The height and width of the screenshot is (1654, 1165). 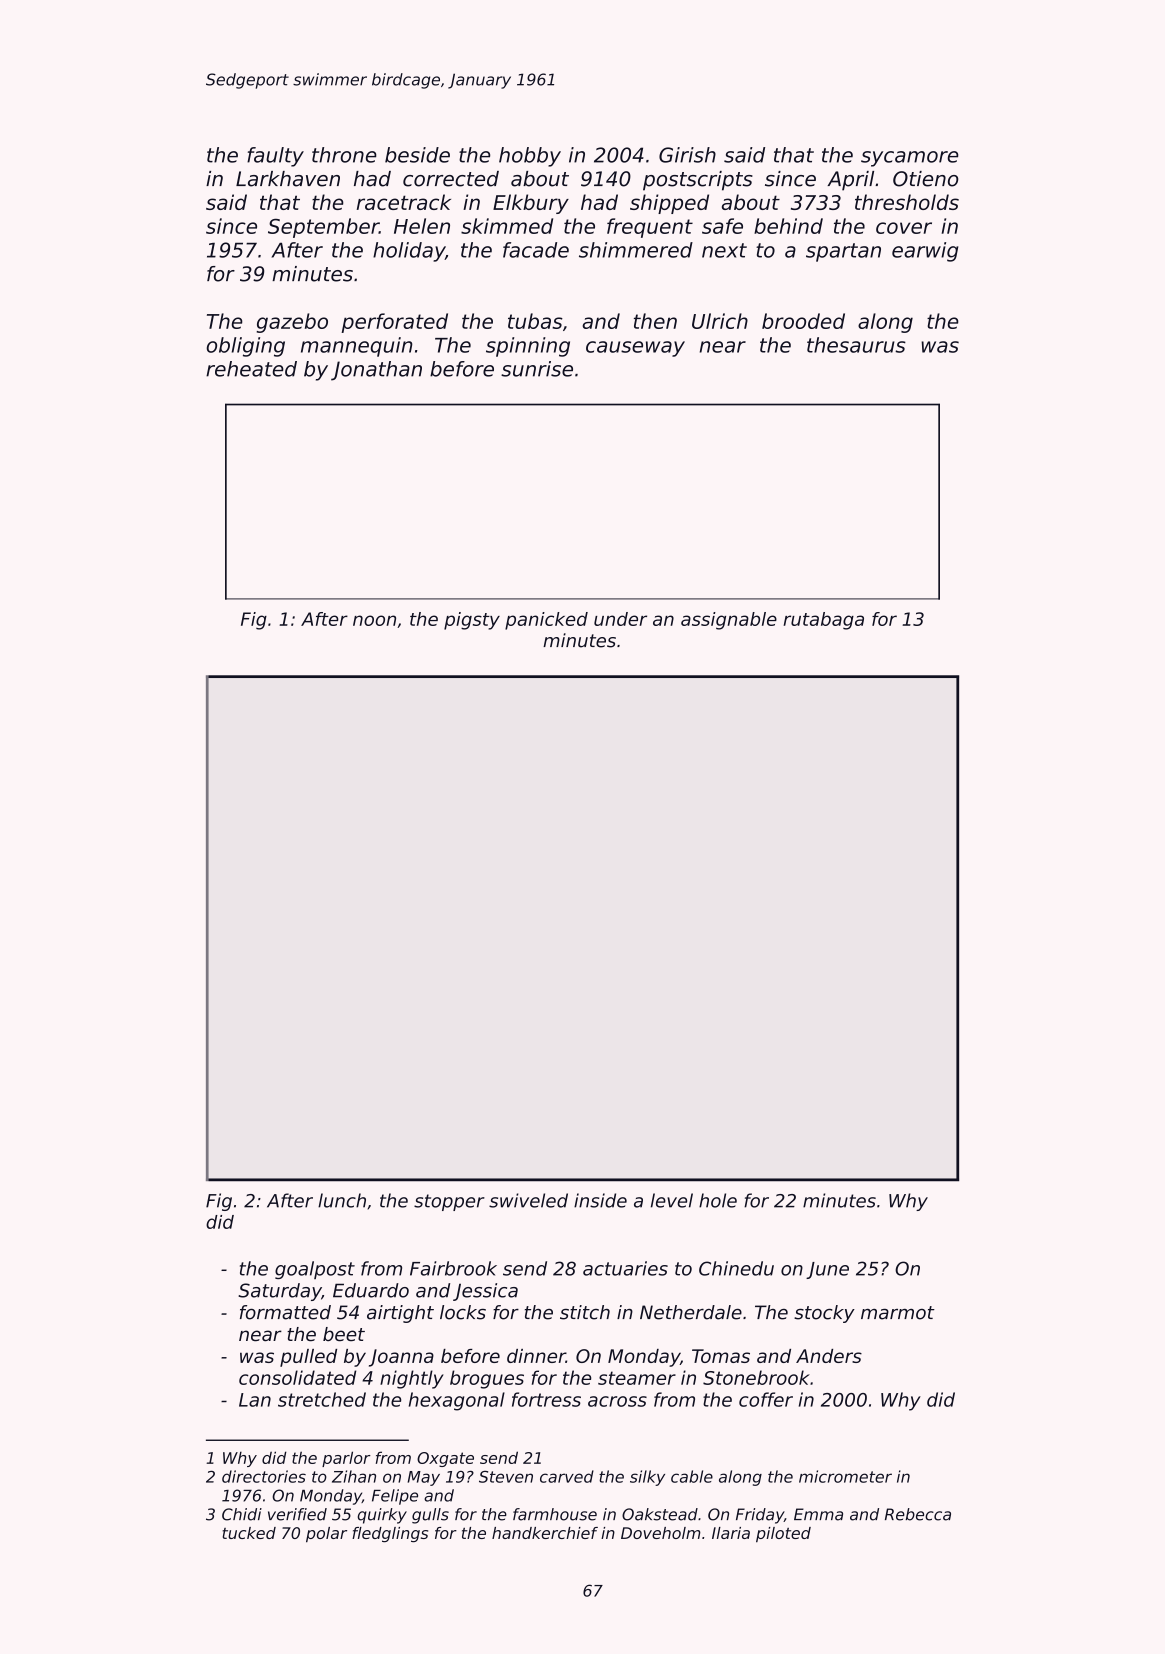 What do you see at coordinates (620, 619) in the screenshot?
I see `under` at bounding box center [620, 619].
